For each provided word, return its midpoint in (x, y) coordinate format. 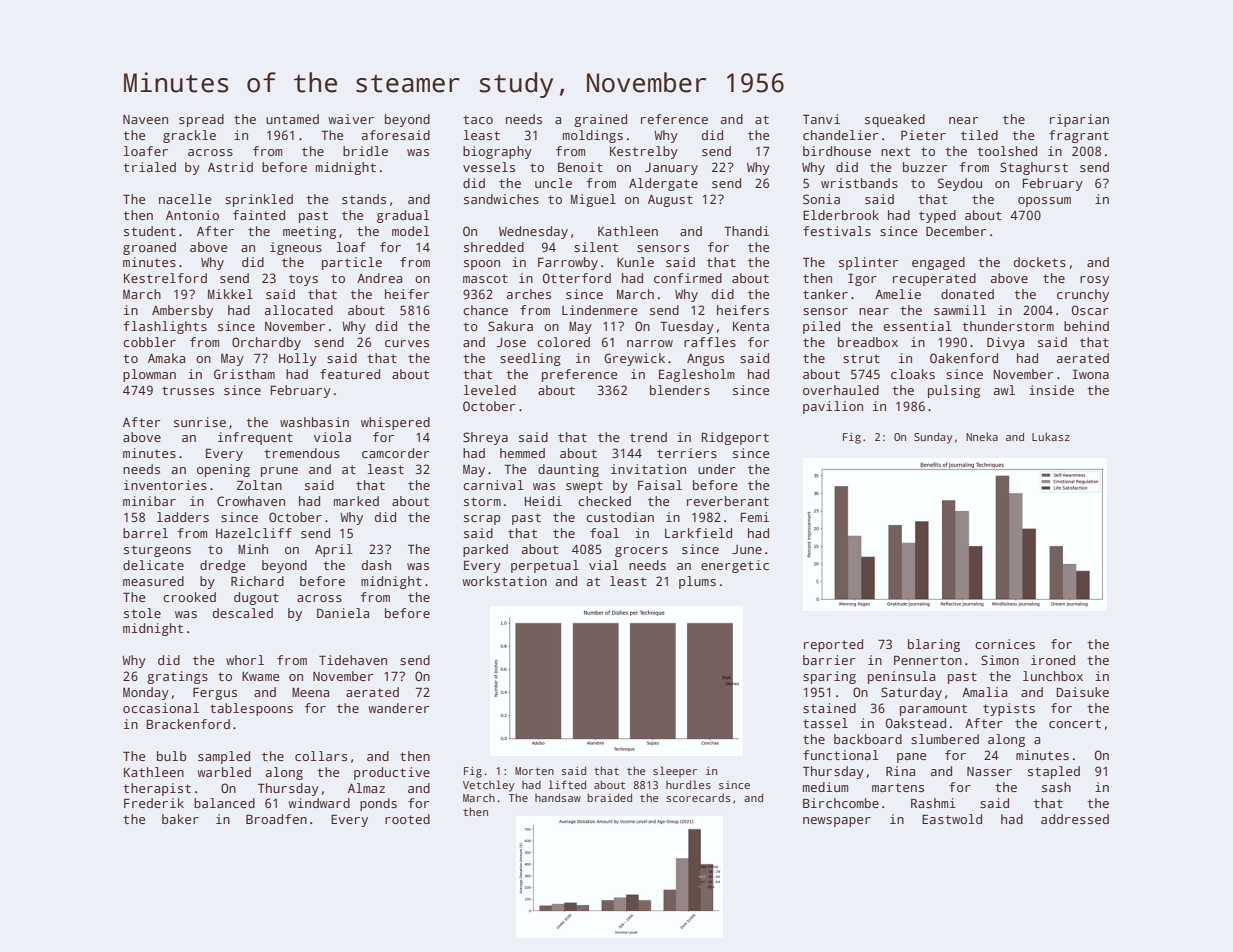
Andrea (379, 278)
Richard (257, 581)
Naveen (145, 119)
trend (648, 437)
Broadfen (276, 819)
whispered (395, 423)
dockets (1040, 262)
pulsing (954, 391)
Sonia (821, 199)
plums (697, 582)
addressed (1075, 819)
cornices (1005, 644)
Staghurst (1034, 168)
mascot (485, 278)
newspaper (837, 822)
